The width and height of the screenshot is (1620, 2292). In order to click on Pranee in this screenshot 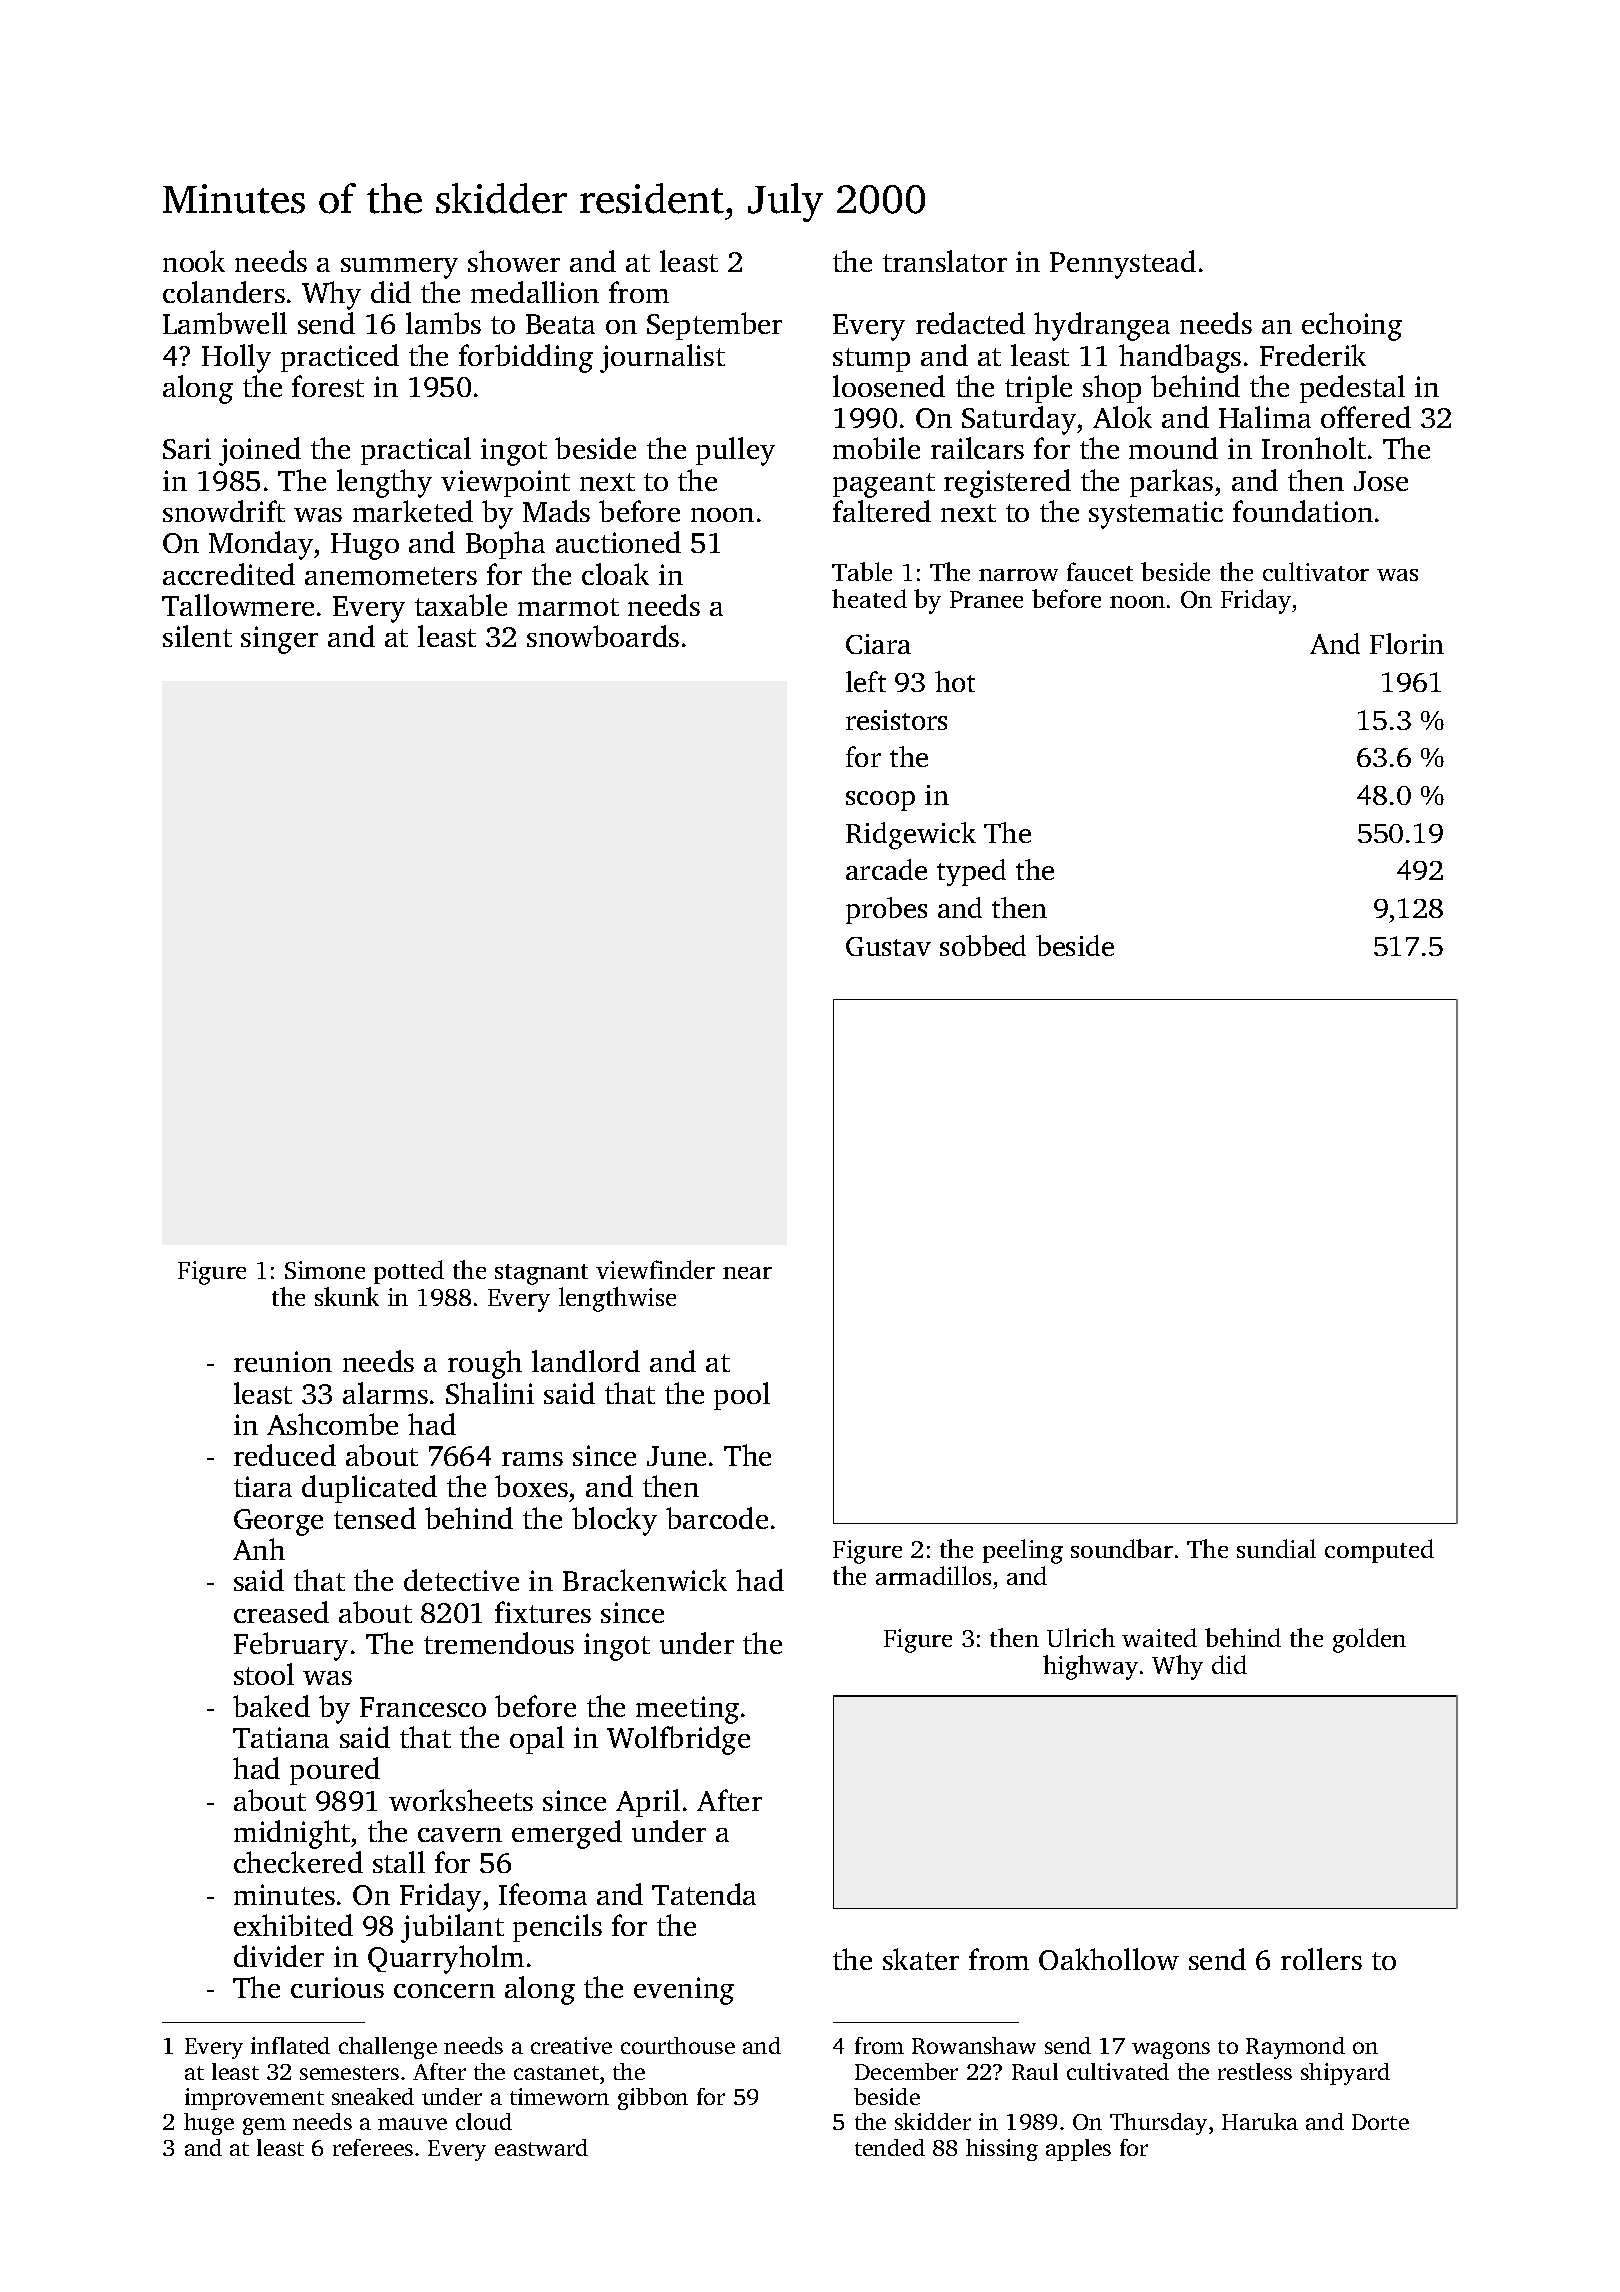, I will do `click(986, 599)`.
